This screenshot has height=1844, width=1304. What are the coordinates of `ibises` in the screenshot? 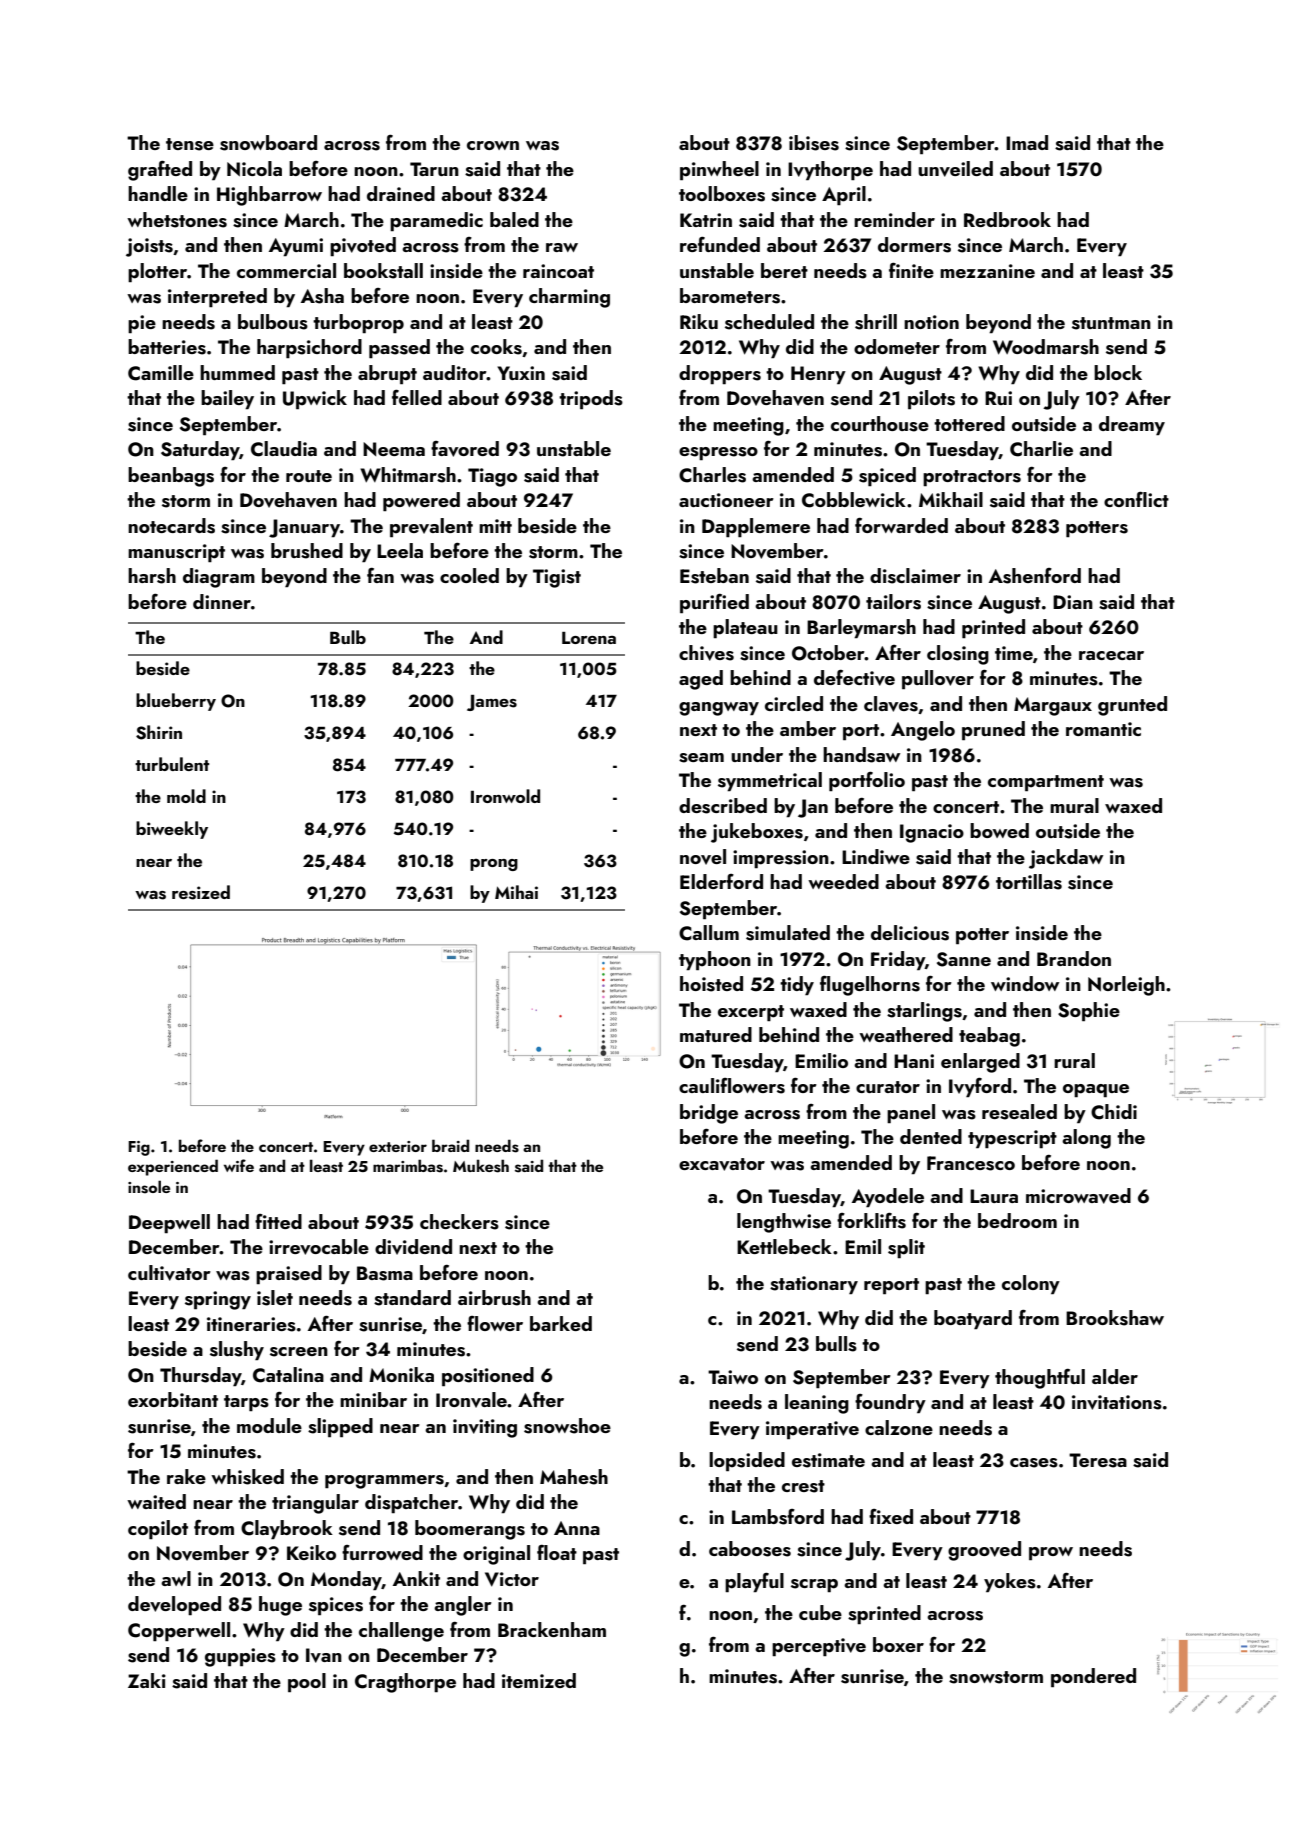 It's located at (814, 143).
